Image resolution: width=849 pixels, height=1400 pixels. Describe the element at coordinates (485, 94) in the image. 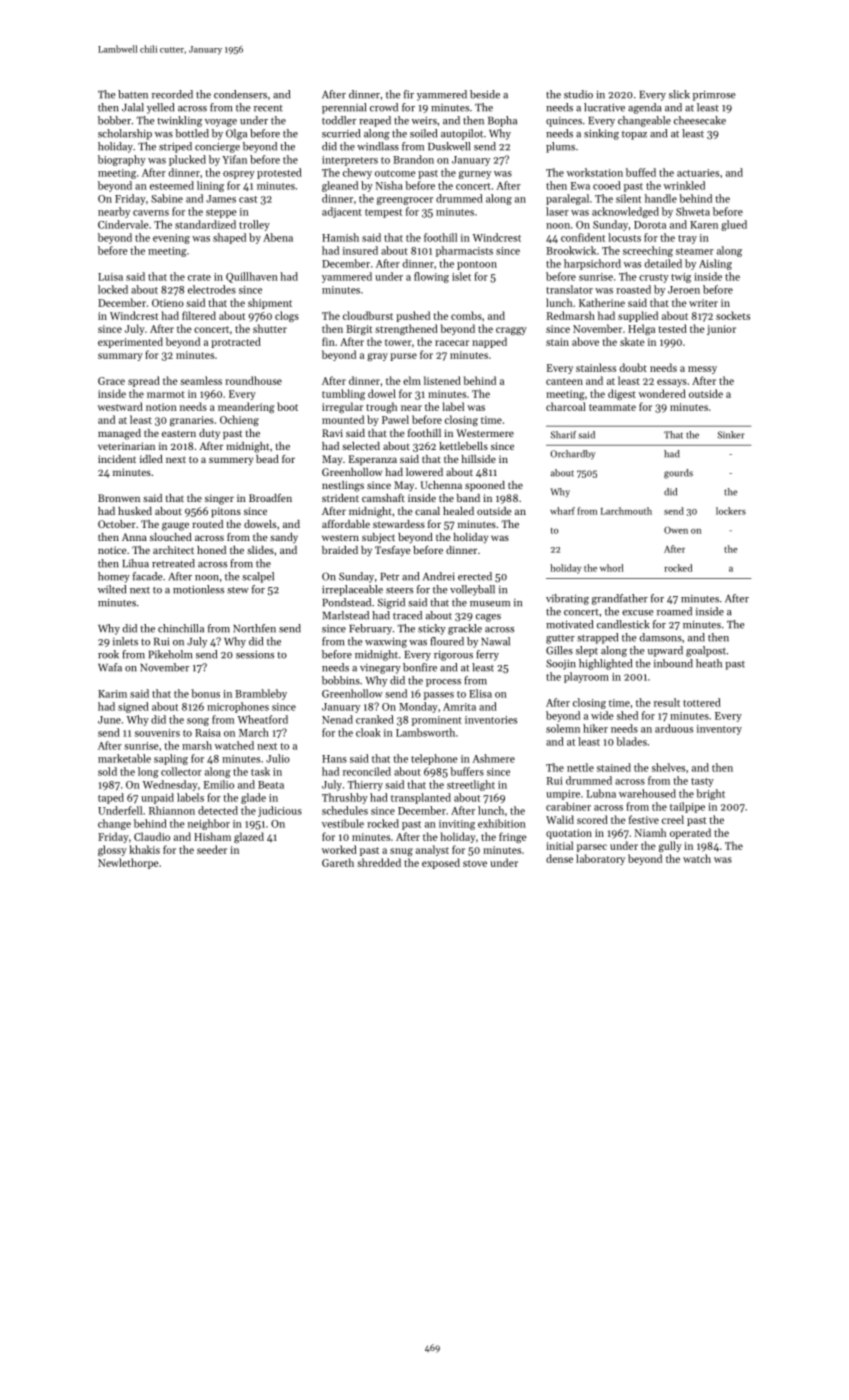

I see `beside` at that location.
